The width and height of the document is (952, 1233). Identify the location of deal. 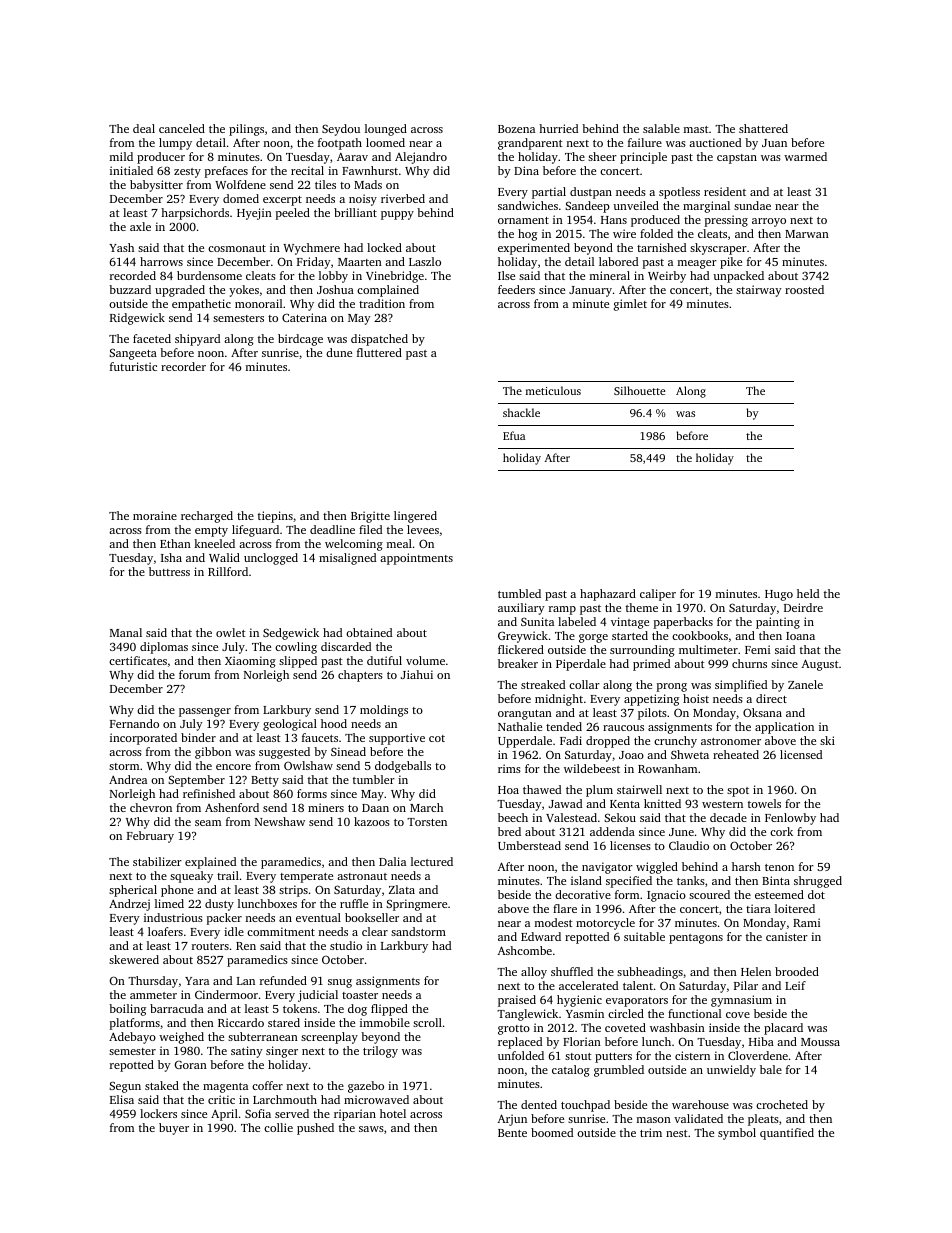
(144, 128).
